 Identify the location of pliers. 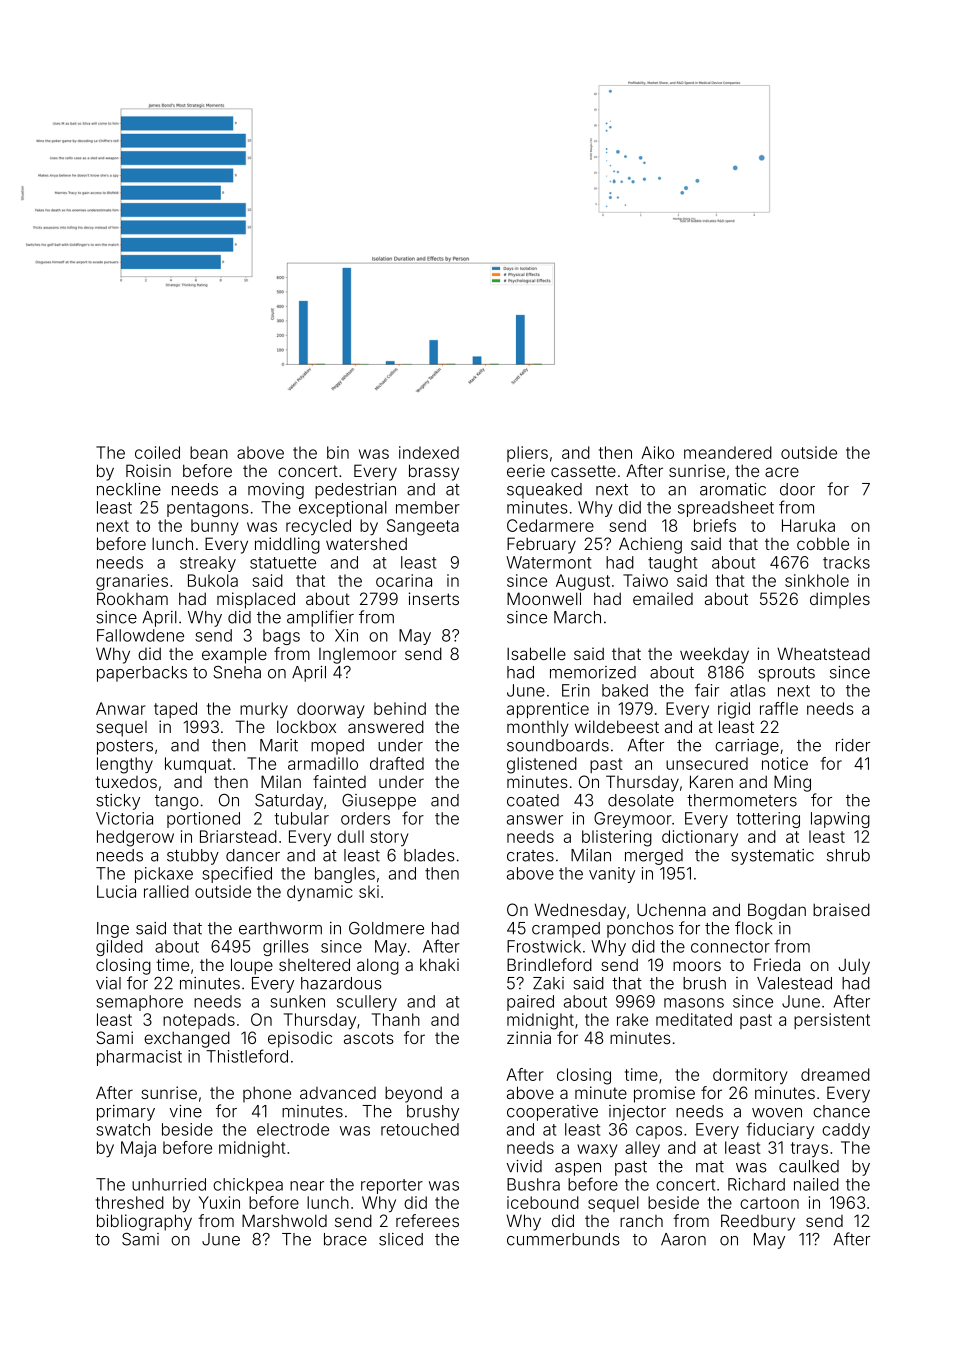
(527, 454).
